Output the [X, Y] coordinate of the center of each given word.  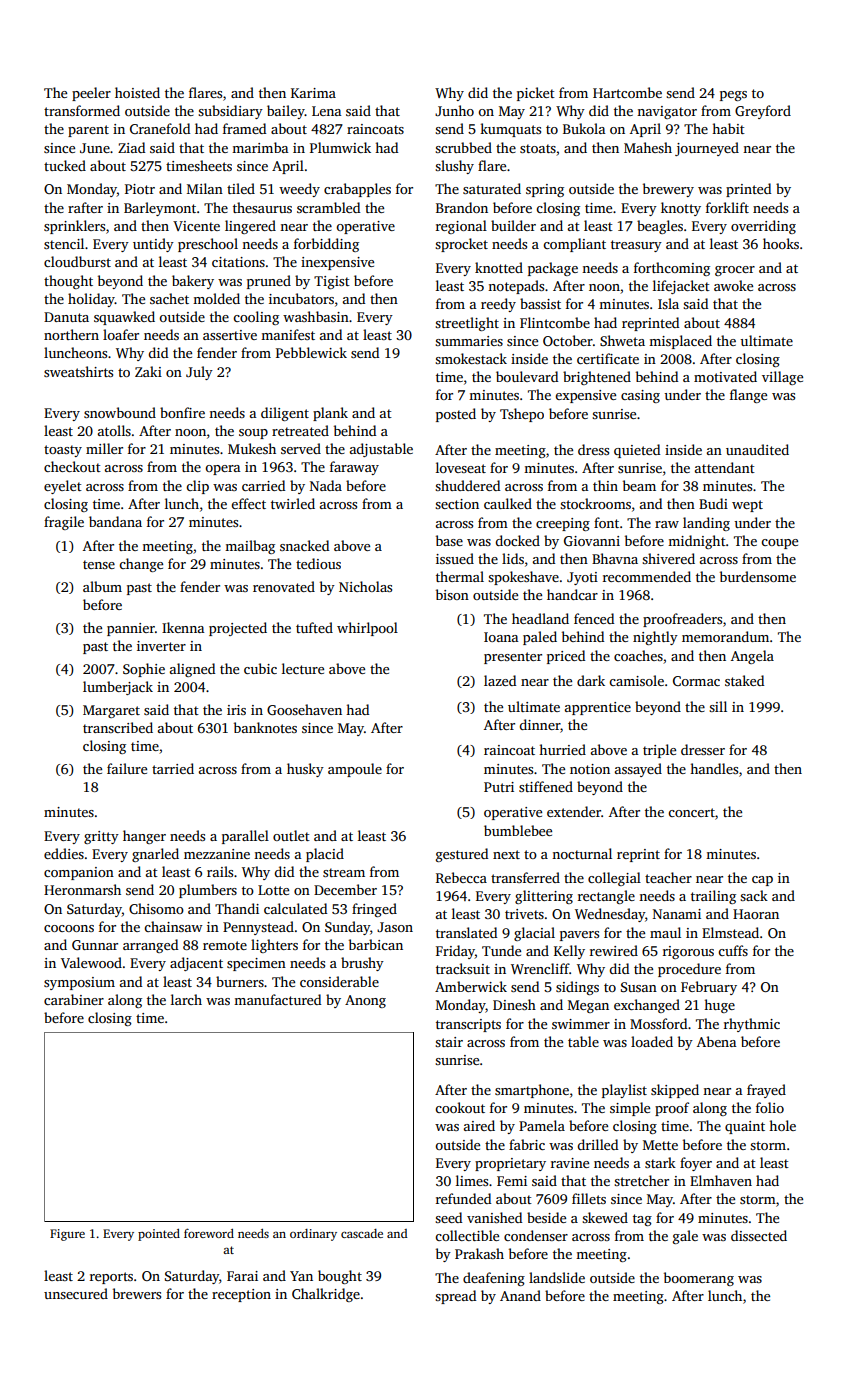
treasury [636, 246]
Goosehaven [304, 709]
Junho [454, 110]
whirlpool [367, 629]
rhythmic [752, 1025]
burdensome [758, 576]
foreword [209, 1233]
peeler [91, 94]
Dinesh [514, 1004]
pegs [733, 96]
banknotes [265, 727]
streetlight [467, 324]
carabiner [74, 999]
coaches [638, 655]
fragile [64, 523]
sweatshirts [78, 371]
